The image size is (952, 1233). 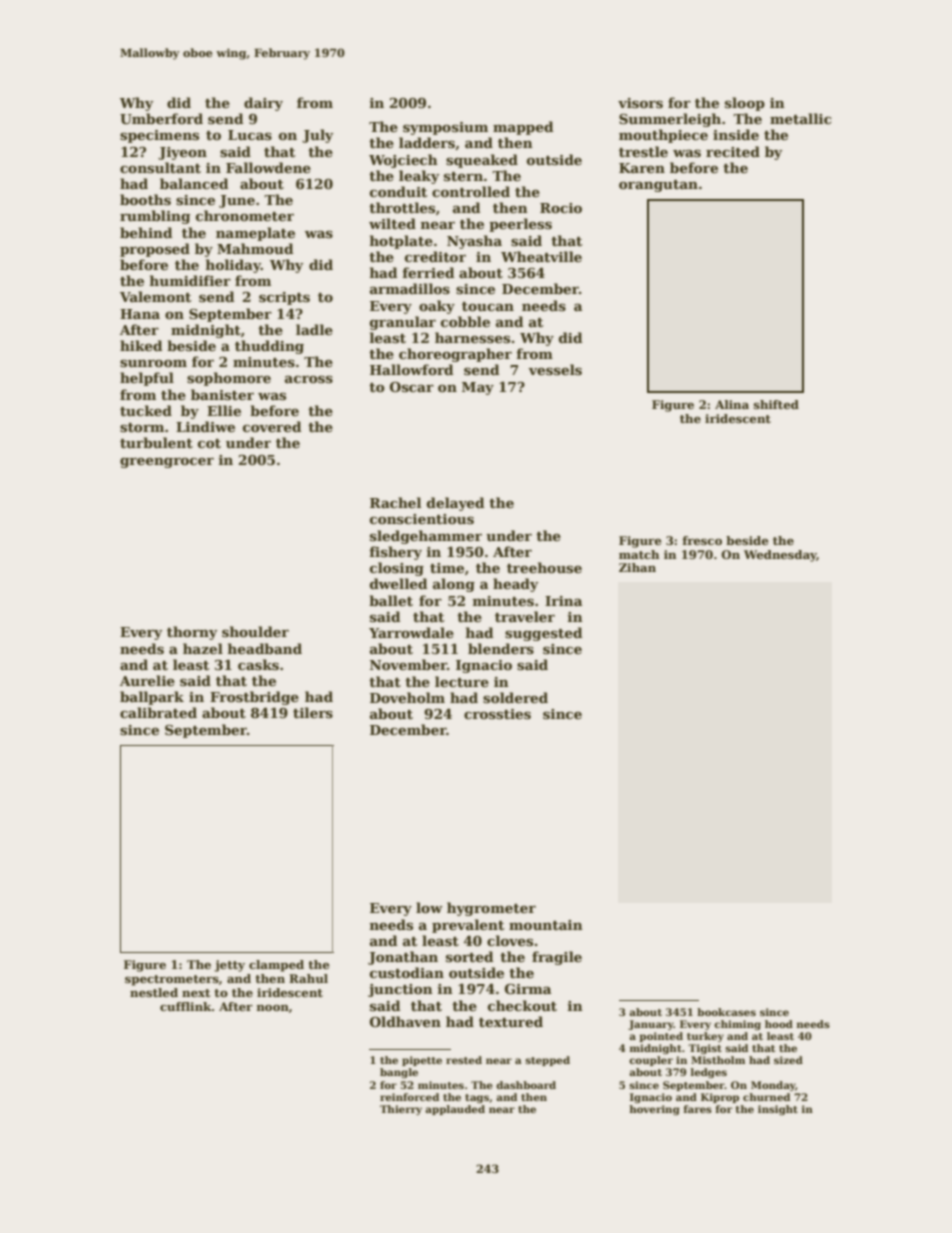 What do you see at coordinates (273, 1008) in the document?
I see `noon` at bounding box center [273, 1008].
